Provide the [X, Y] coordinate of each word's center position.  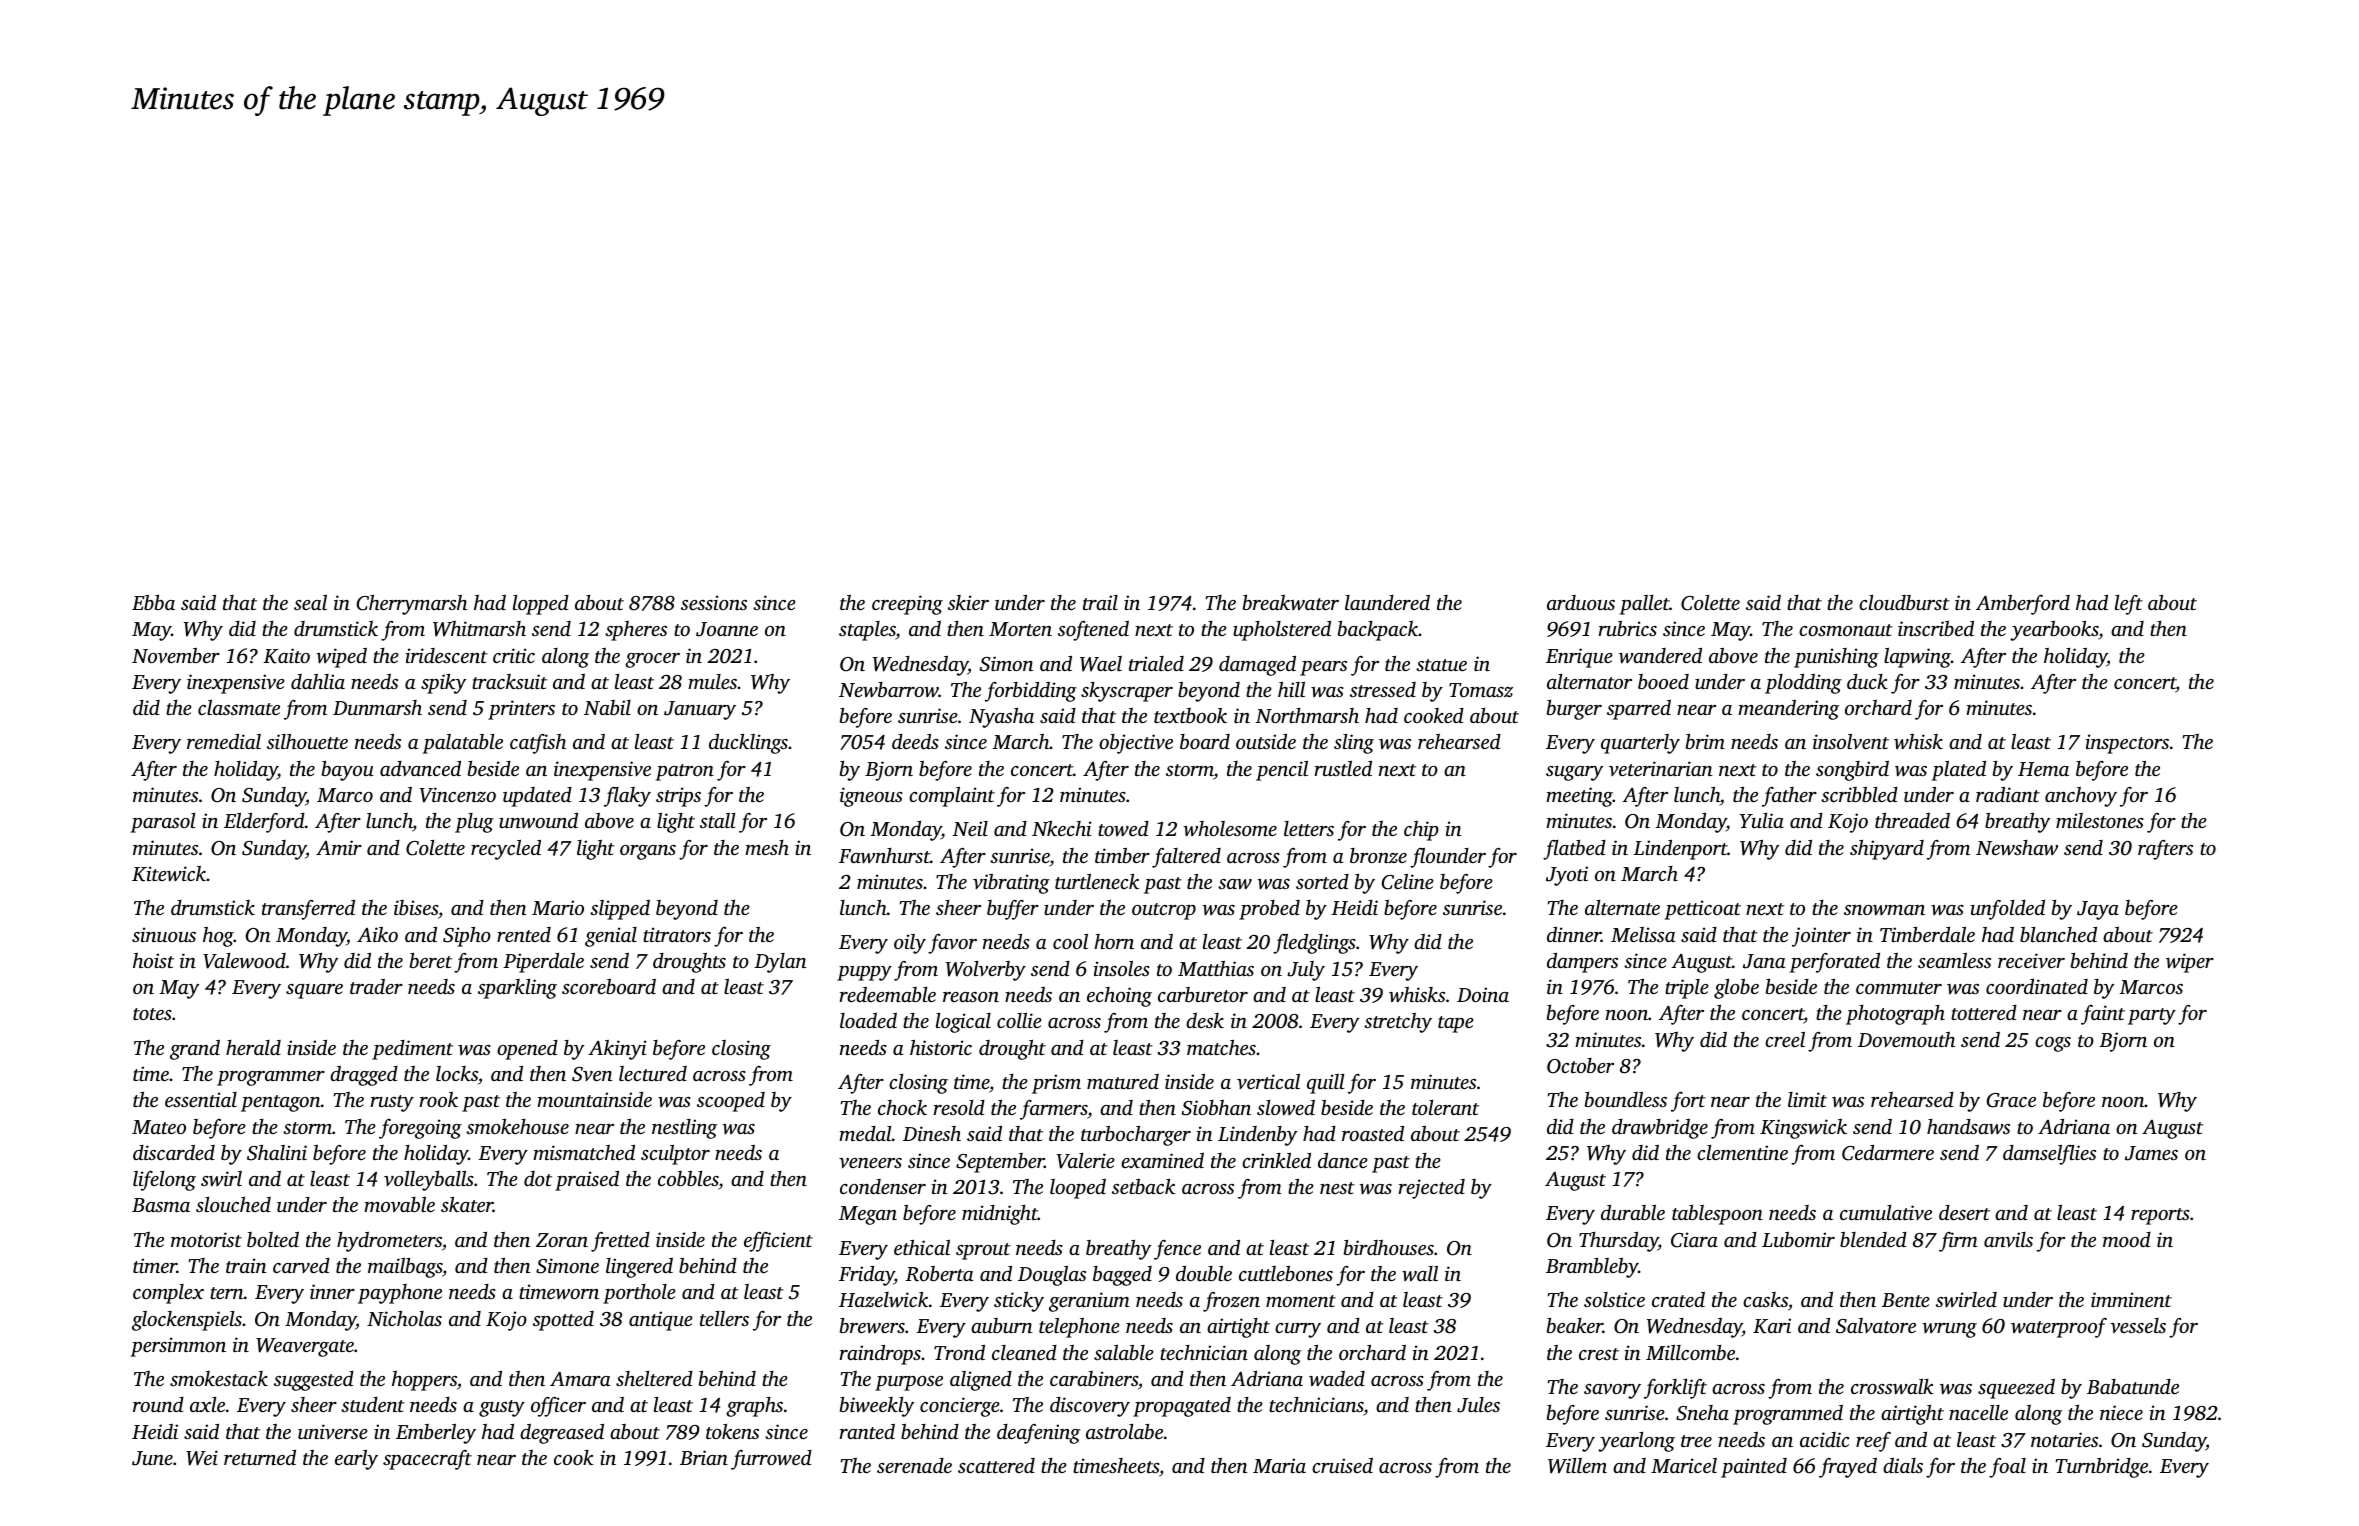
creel [1785, 1039]
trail [1100, 602]
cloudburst [1904, 602]
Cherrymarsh [412, 605]
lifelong [164, 1181]
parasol [163, 823]
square [314, 991]
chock [902, 1107]
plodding [1803, 684]
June [152, 1458]
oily [910, 944]
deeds [915, 741]
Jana [1764, 961]
